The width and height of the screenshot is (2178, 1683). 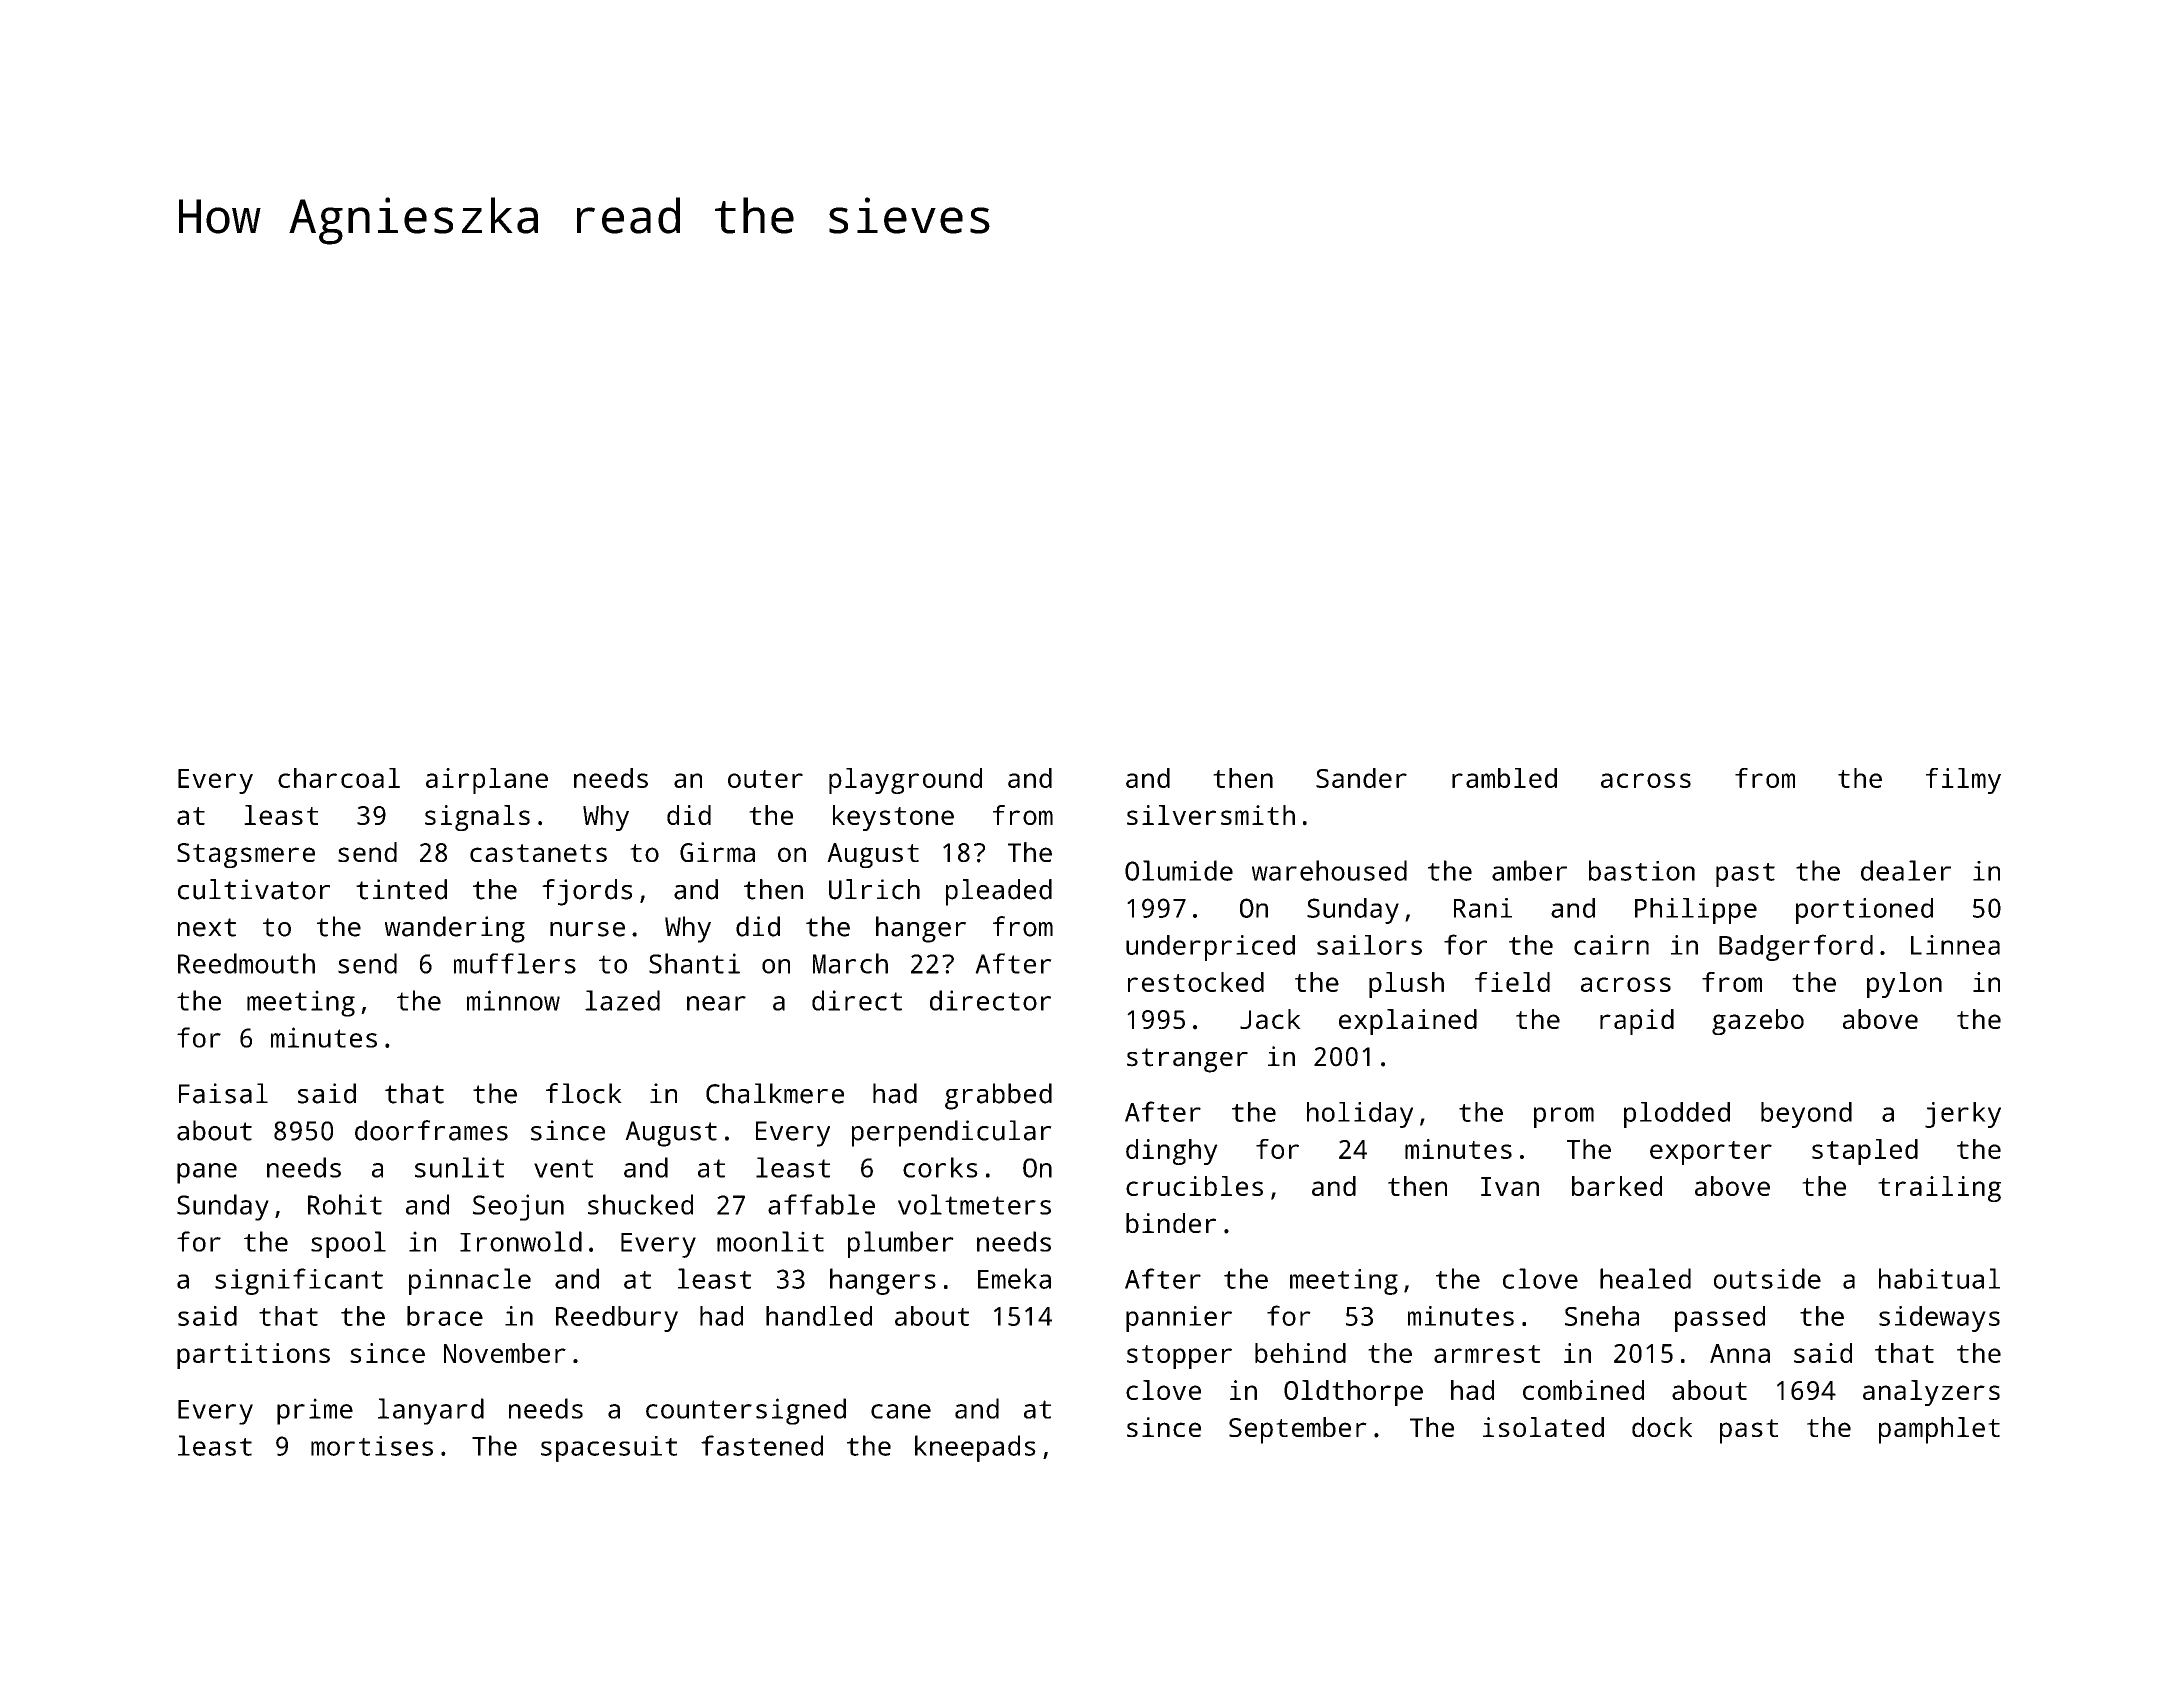 What do you see at coordinates (1711, 1153) in the screenshot?
I see `exporter` at bounding box center [1711, 1153].
